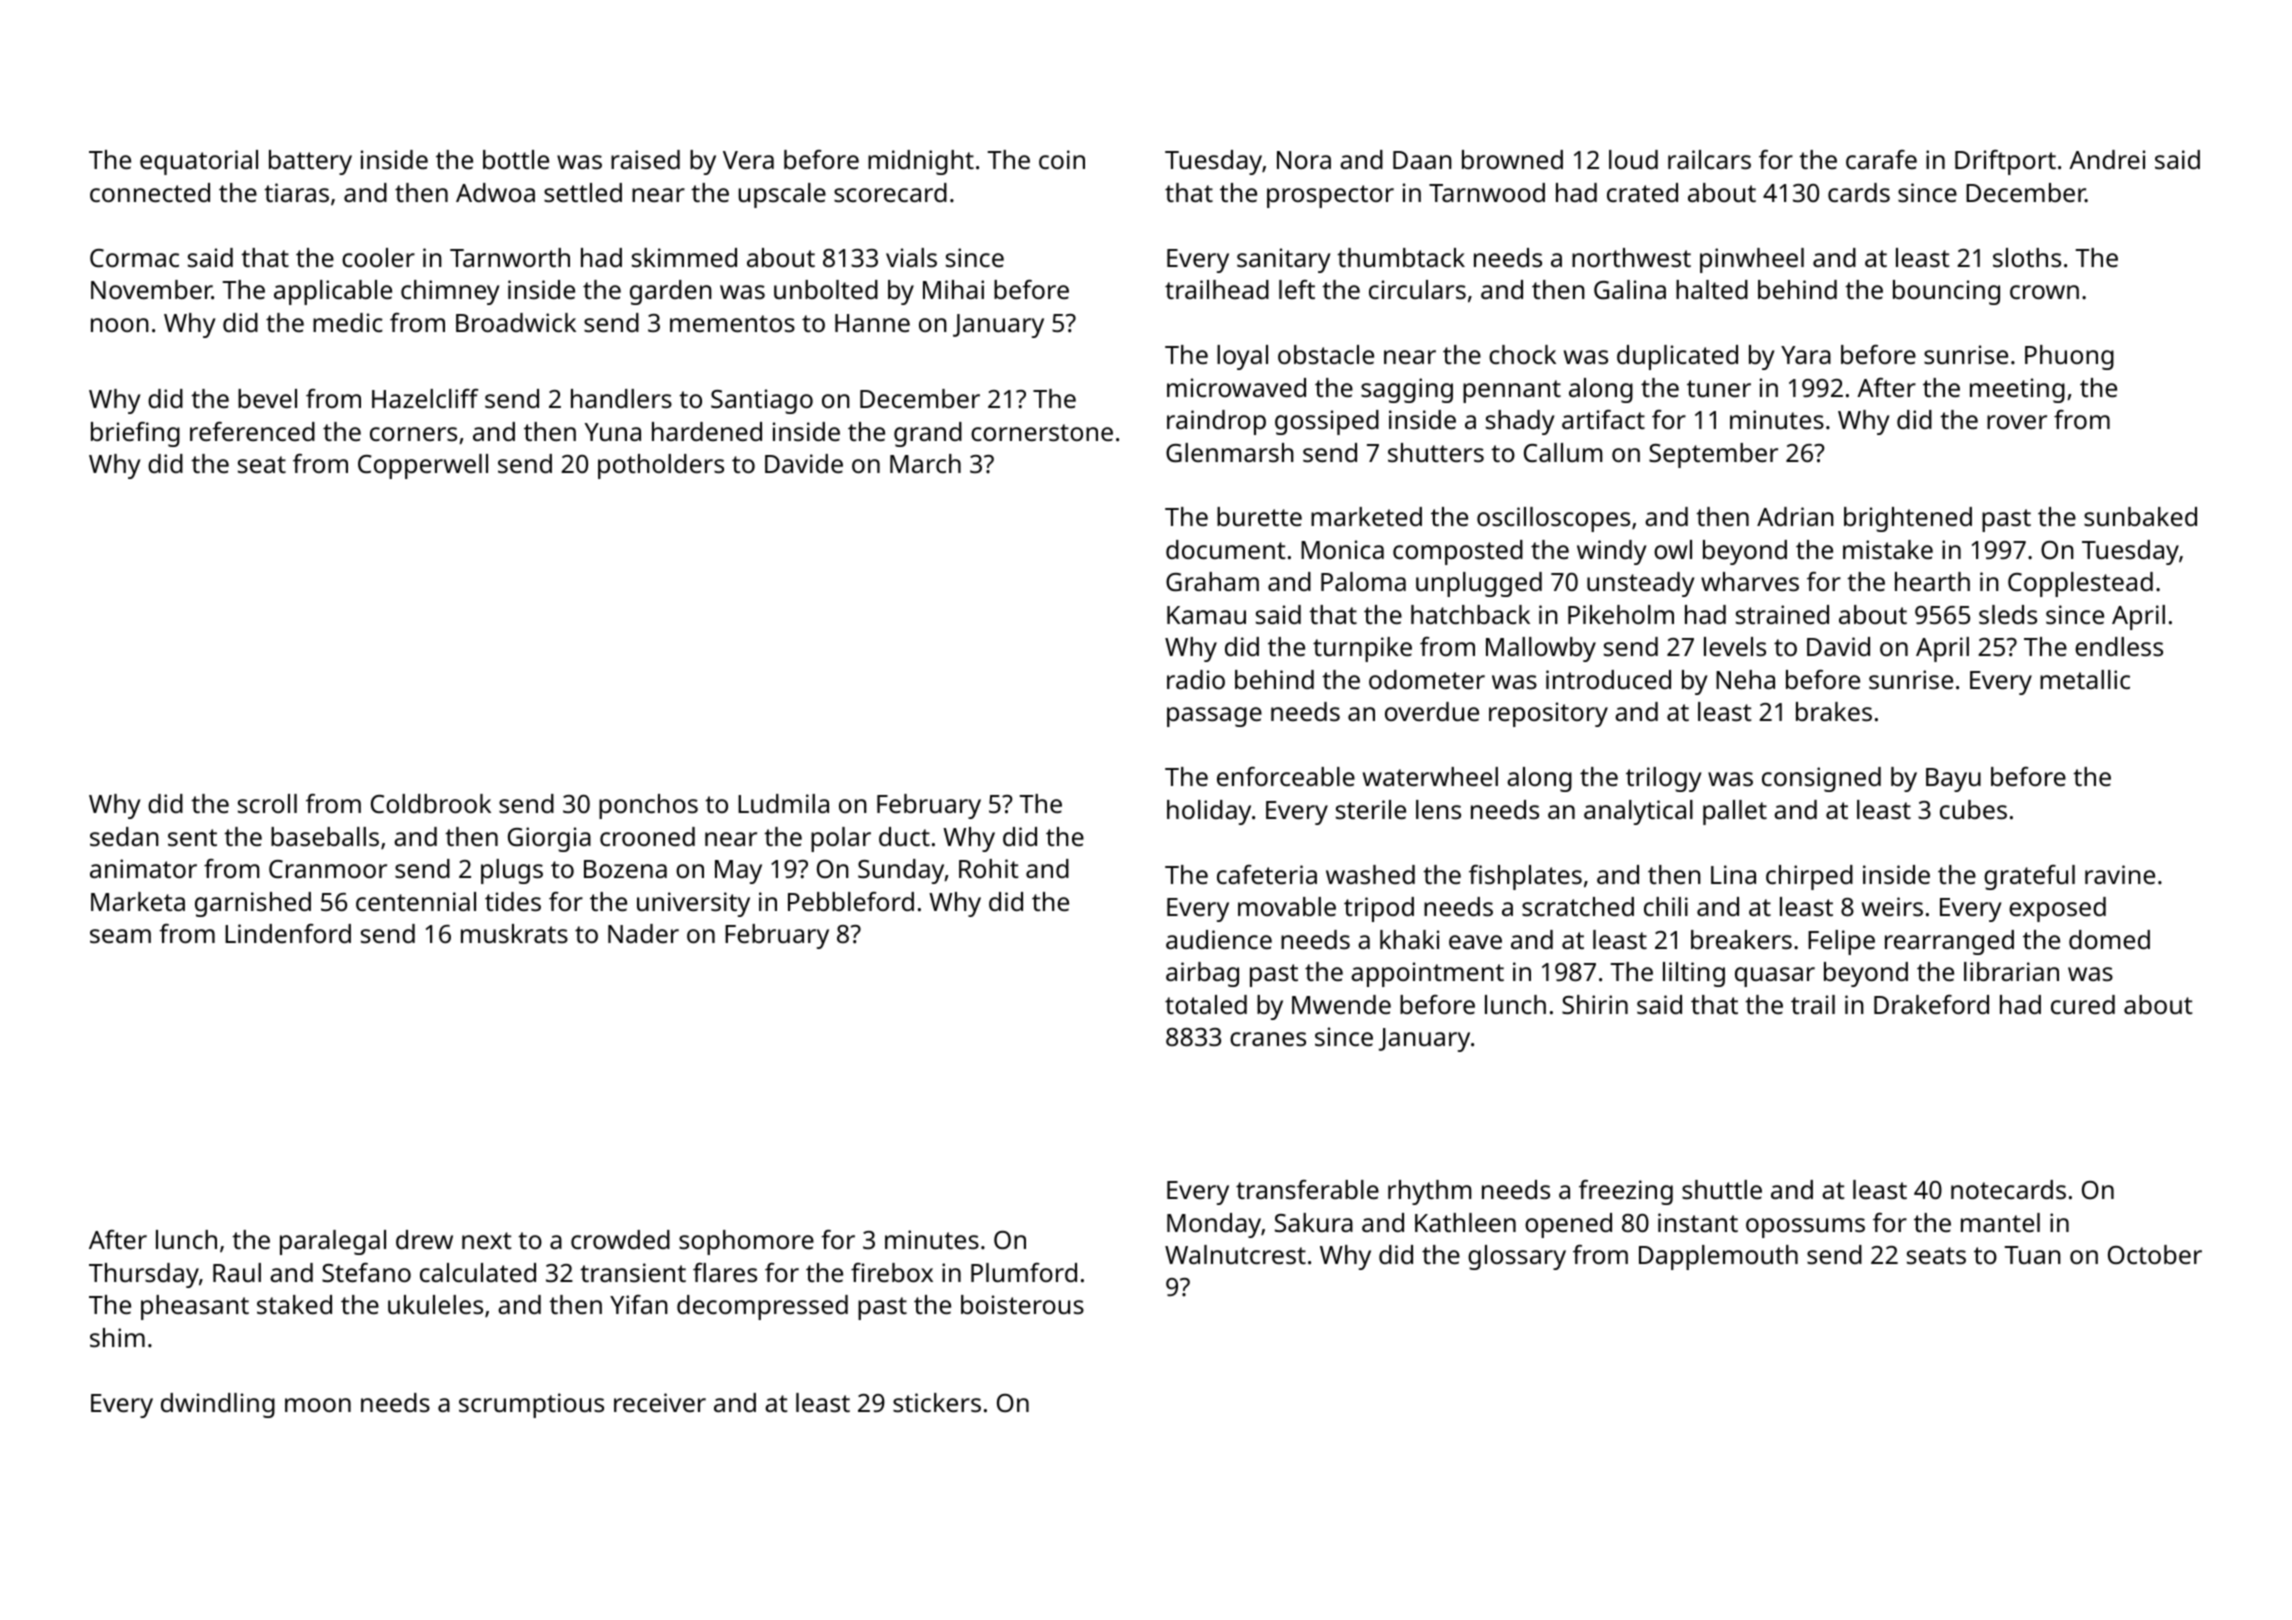 The image size is (2292, 1620). I want to click on stickers, so click(937, 1402).
